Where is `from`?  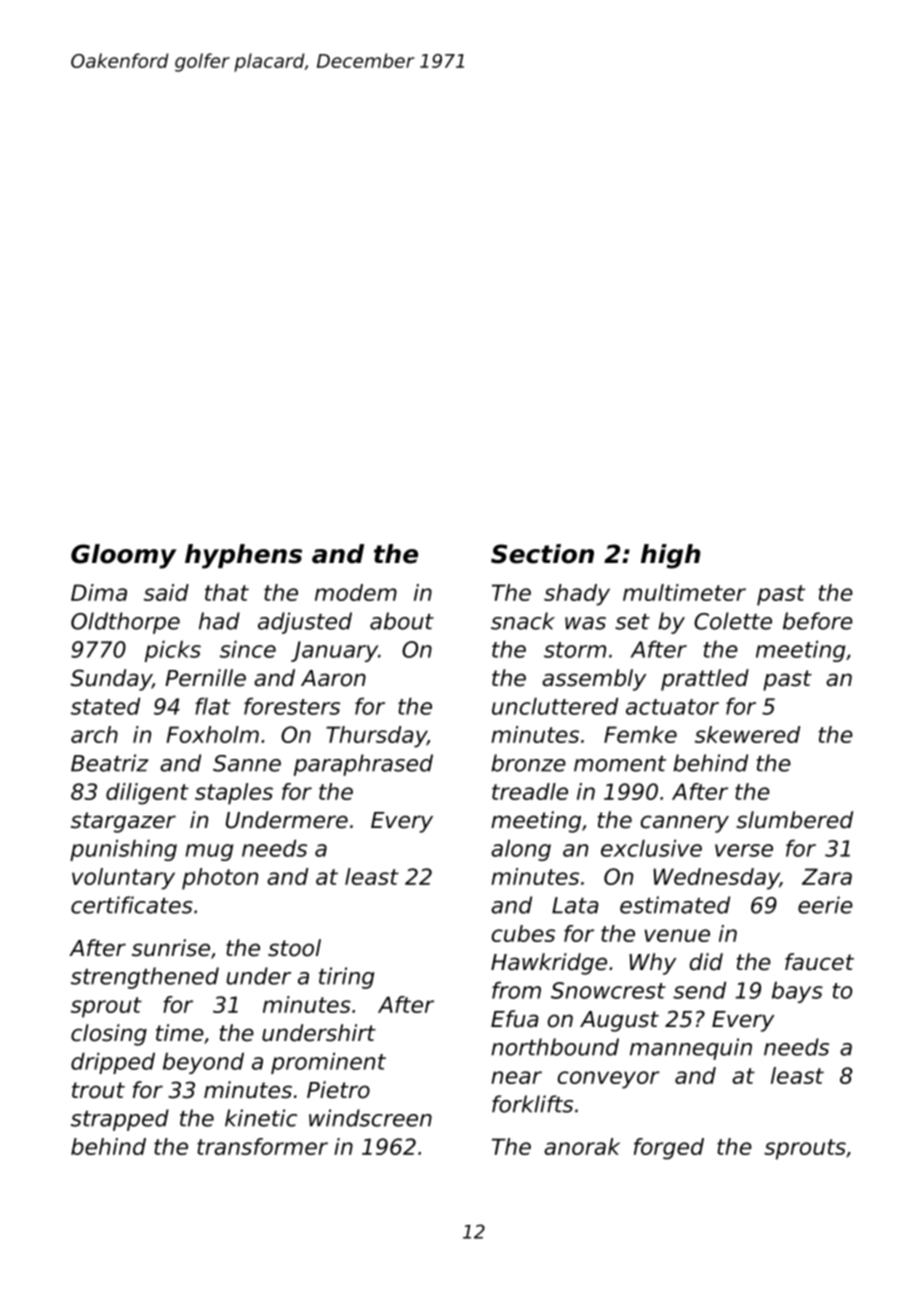
from is located at coordinates (516, 990).
